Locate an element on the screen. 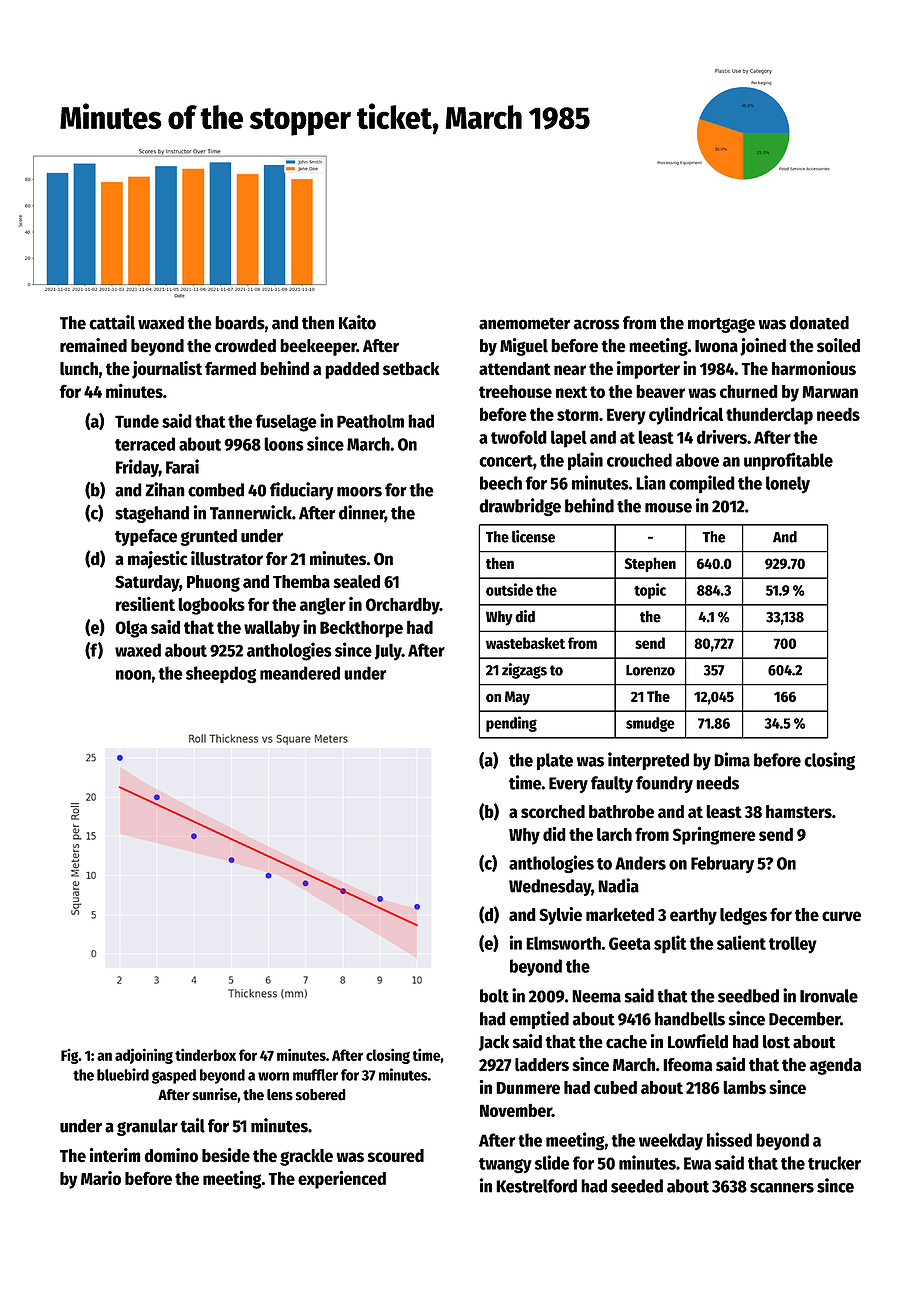  scorched is located at coordinates (553, 812).
